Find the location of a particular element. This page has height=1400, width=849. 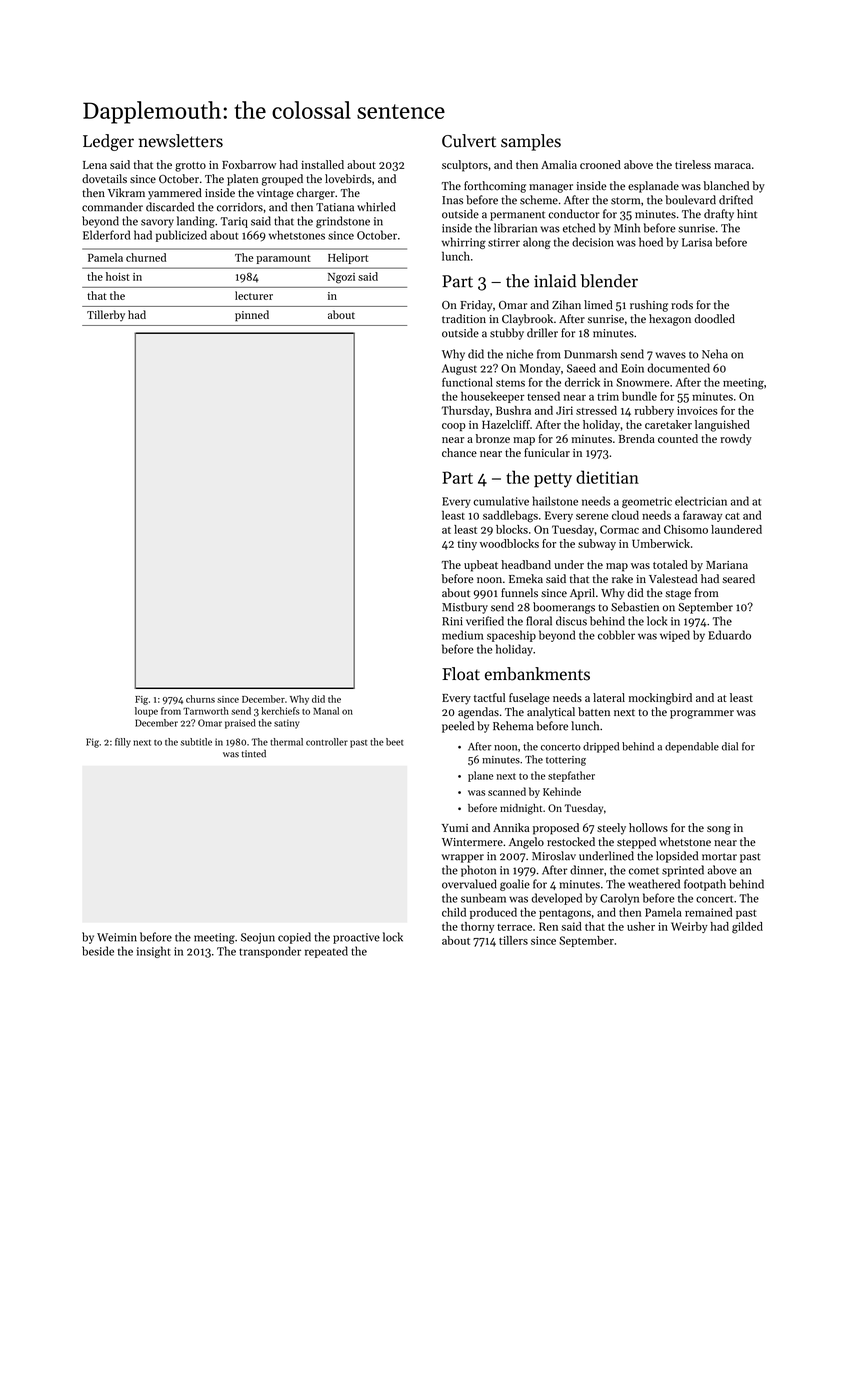

geometric is located at coordinates (647, 502).
